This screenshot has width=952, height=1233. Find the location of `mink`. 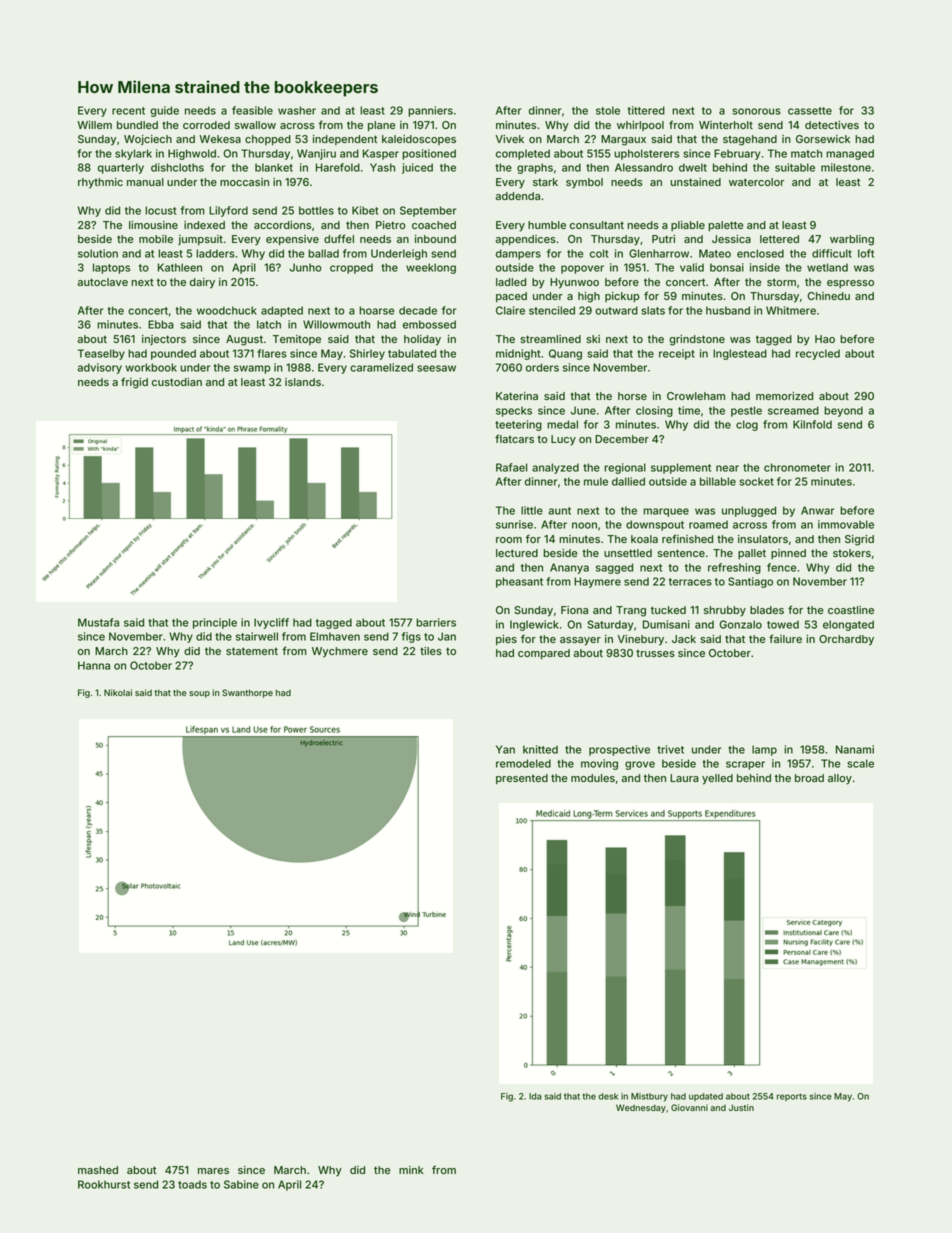

mink is located at coordinates (411, 1170).
